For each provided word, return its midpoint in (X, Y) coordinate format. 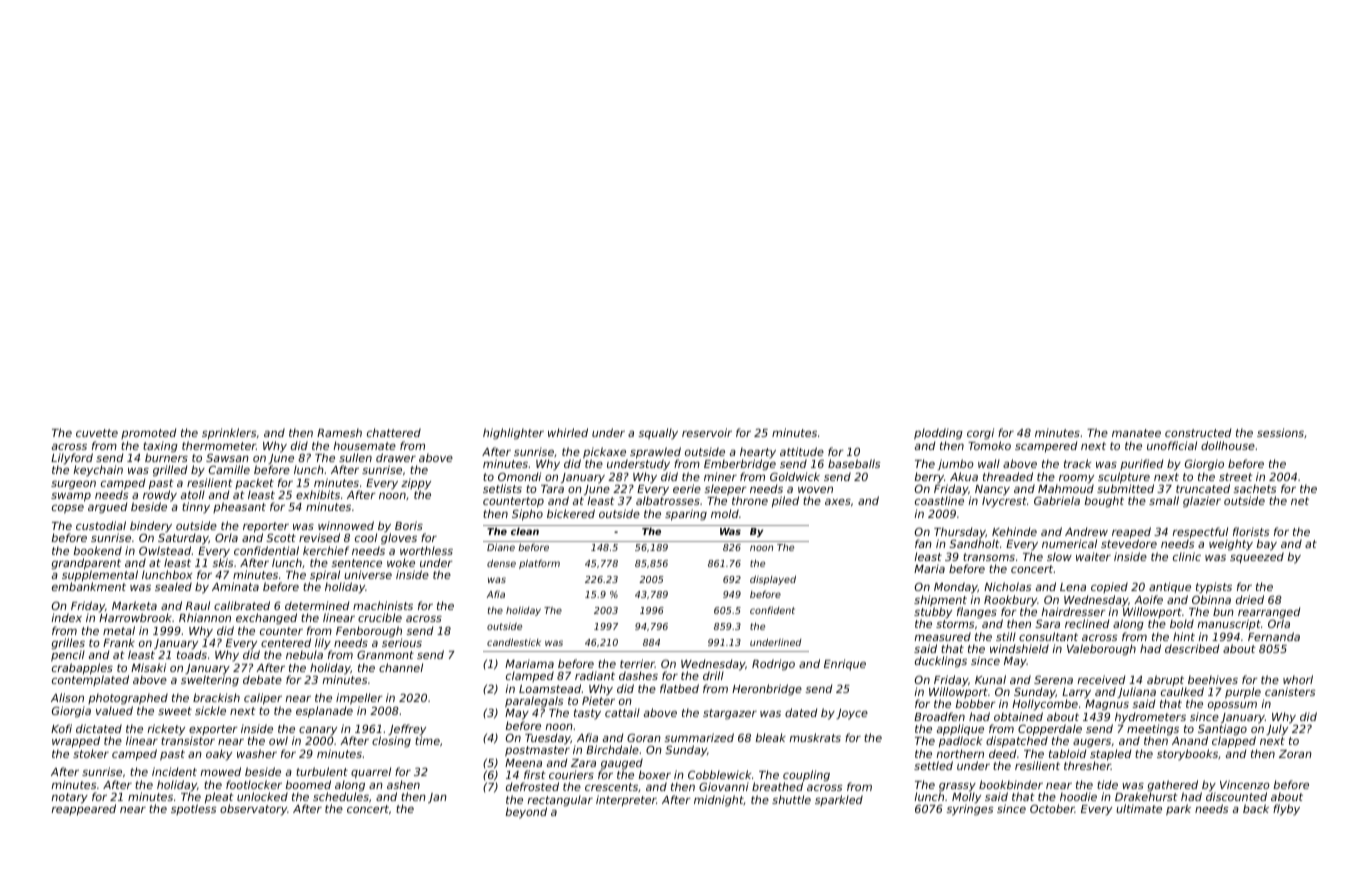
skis (223, 562)
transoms (989, 557)
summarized (699, 737)
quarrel (371, 773)
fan (923, 543)
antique (1170, 587)
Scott (281, 537)
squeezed (1257, 558)
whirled (568, 432)
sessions (1280, 432)
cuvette (97, 433)
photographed (128, 699)
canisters (1290, 691)
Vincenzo (1245, 784)
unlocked (262, 796)
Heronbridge (767, 690)
